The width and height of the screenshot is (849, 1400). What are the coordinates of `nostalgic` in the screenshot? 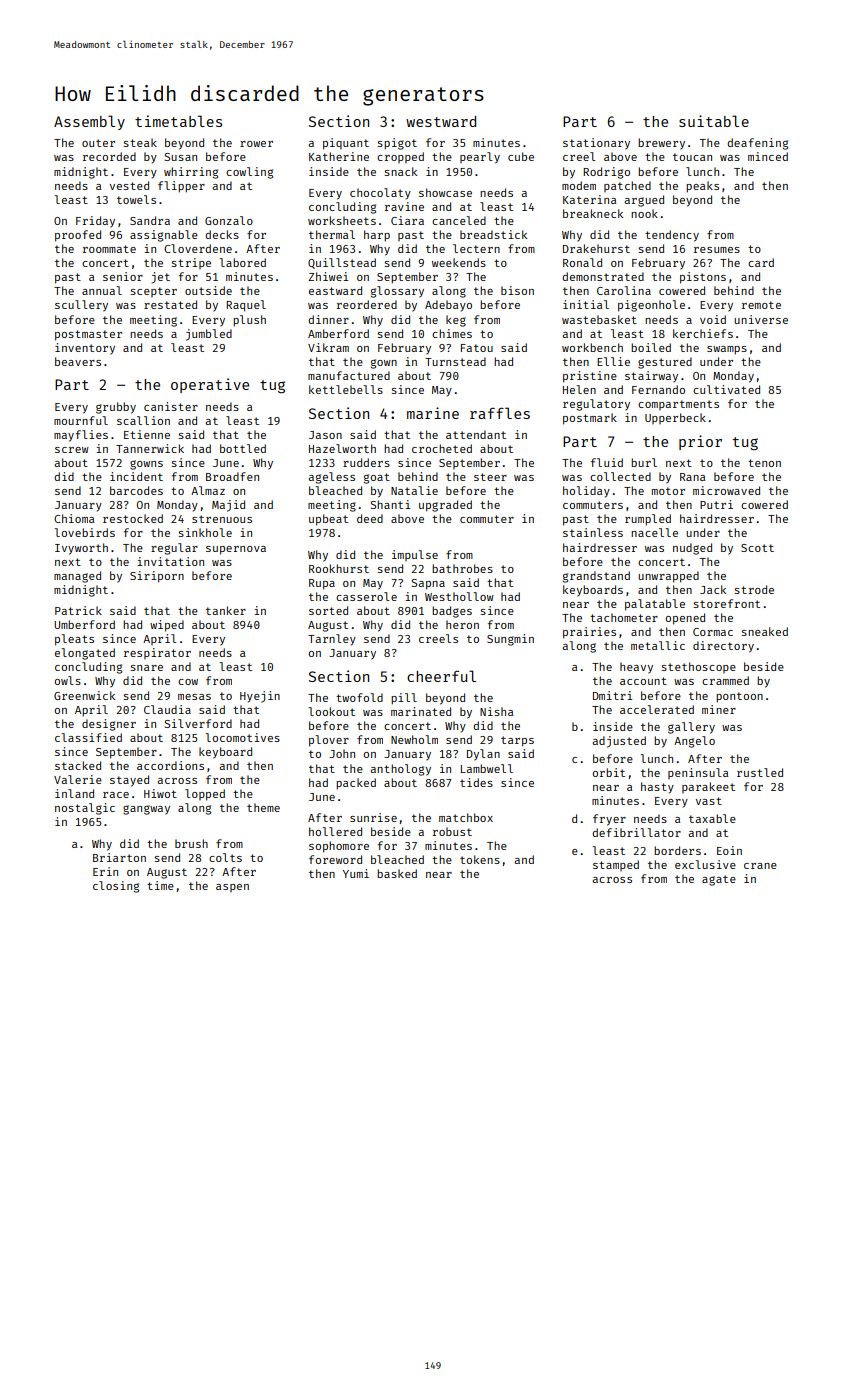 It's located at (85, 809).
